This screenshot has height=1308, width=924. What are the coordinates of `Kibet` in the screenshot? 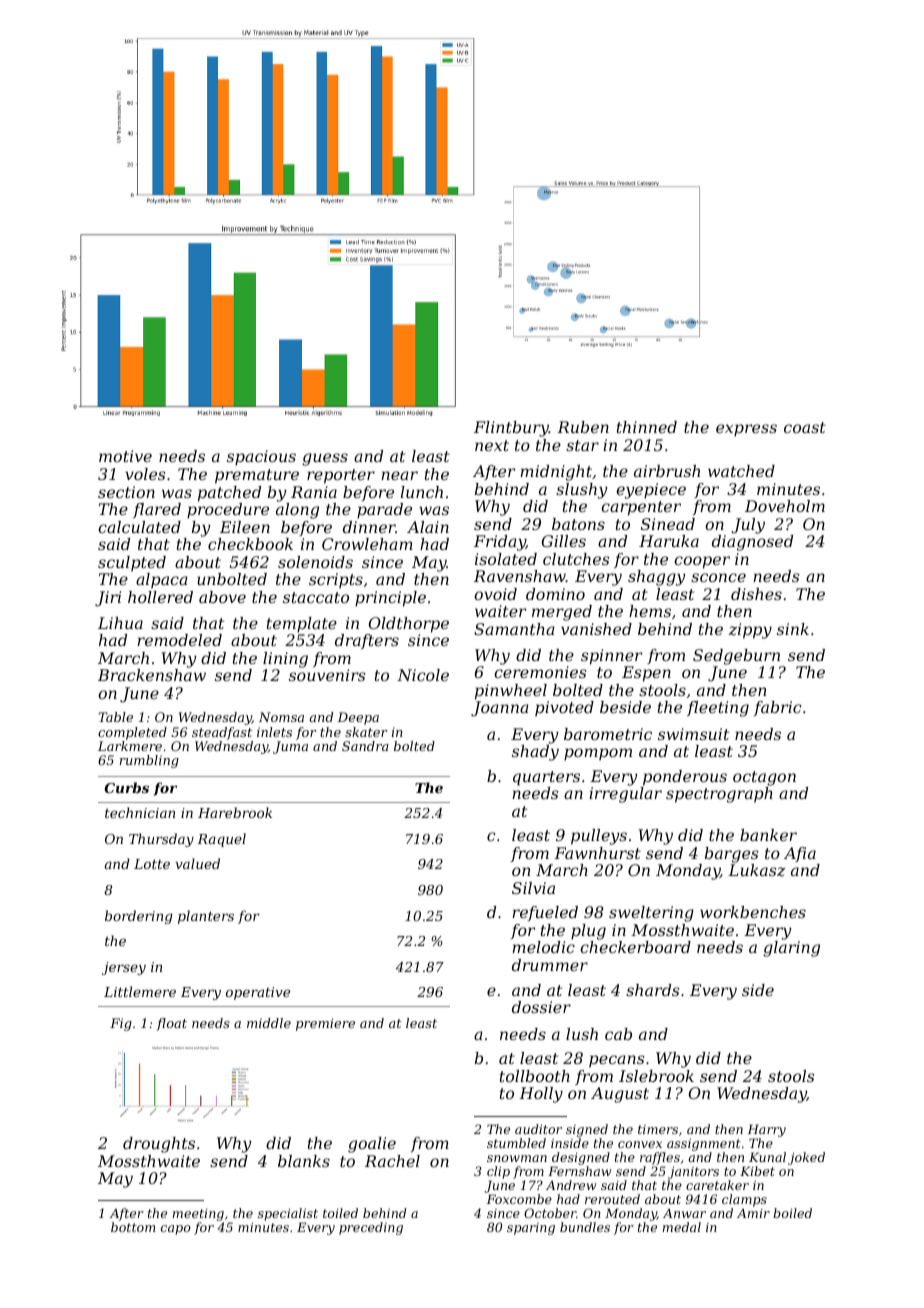 It's located at (757, 1171).
